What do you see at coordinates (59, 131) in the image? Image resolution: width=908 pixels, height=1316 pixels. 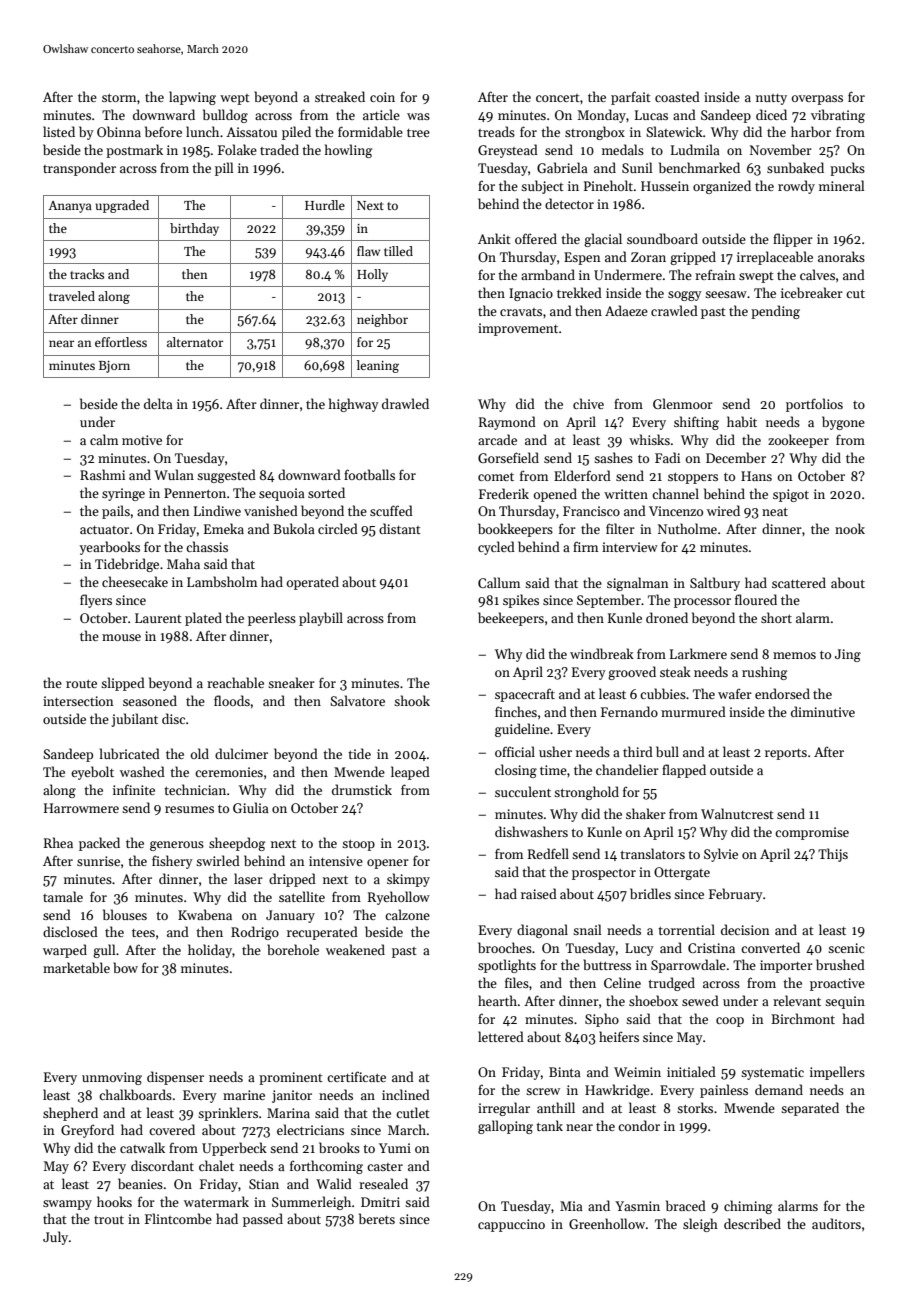 I see `listed` at bounding box center [59, 131].
